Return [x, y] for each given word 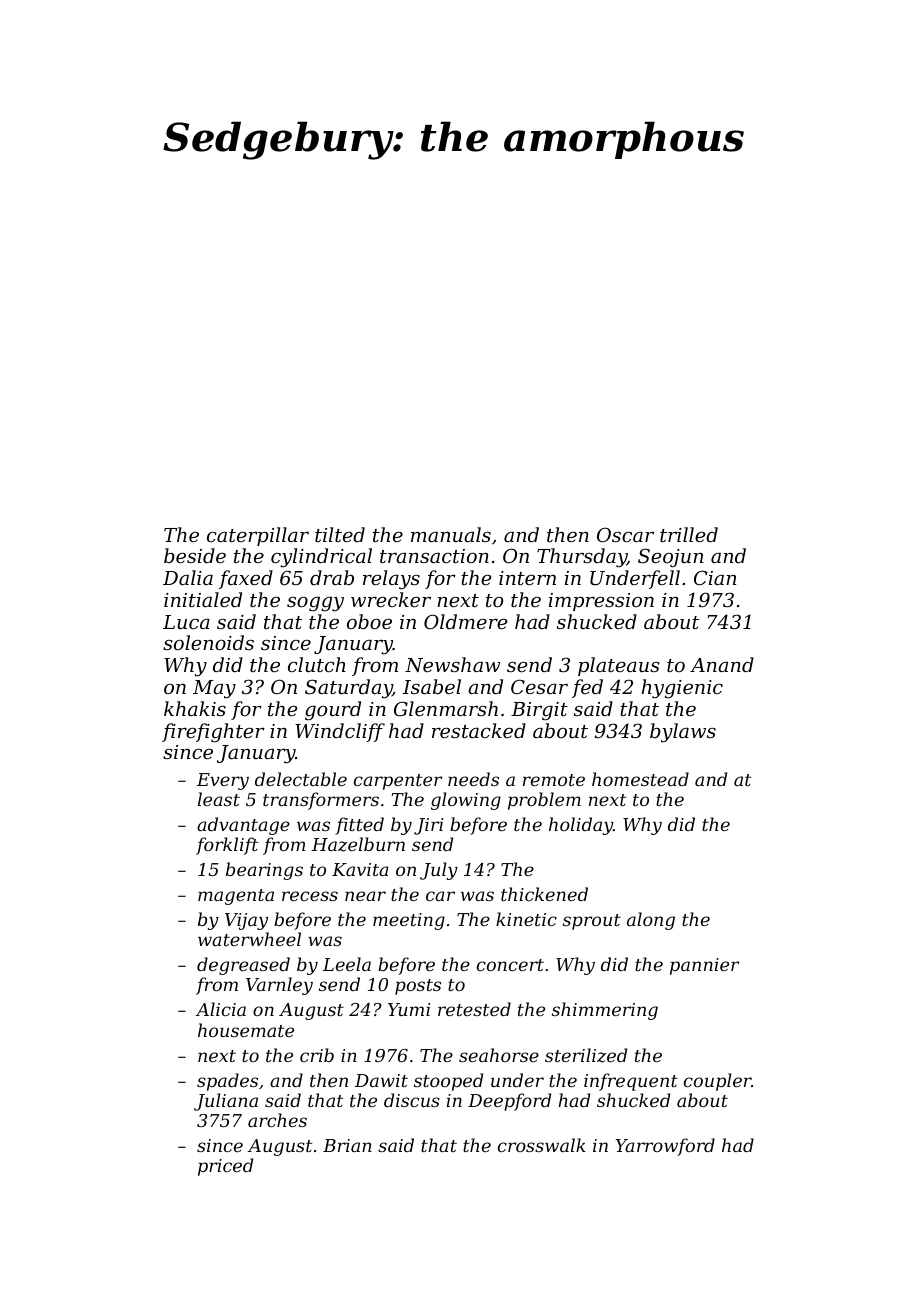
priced [225, 1167]
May [214, 689]
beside [195, 555]
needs [473, 779]
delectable [301, 779]
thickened [544, 894]
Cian [715, 577]
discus [412, 1100]
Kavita [360, 869]
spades [227, 1082]
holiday [581, 826]
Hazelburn [358, 844]
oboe [369, 621]
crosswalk [542, 1145]
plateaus [619, 666]
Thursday [582, 558]
